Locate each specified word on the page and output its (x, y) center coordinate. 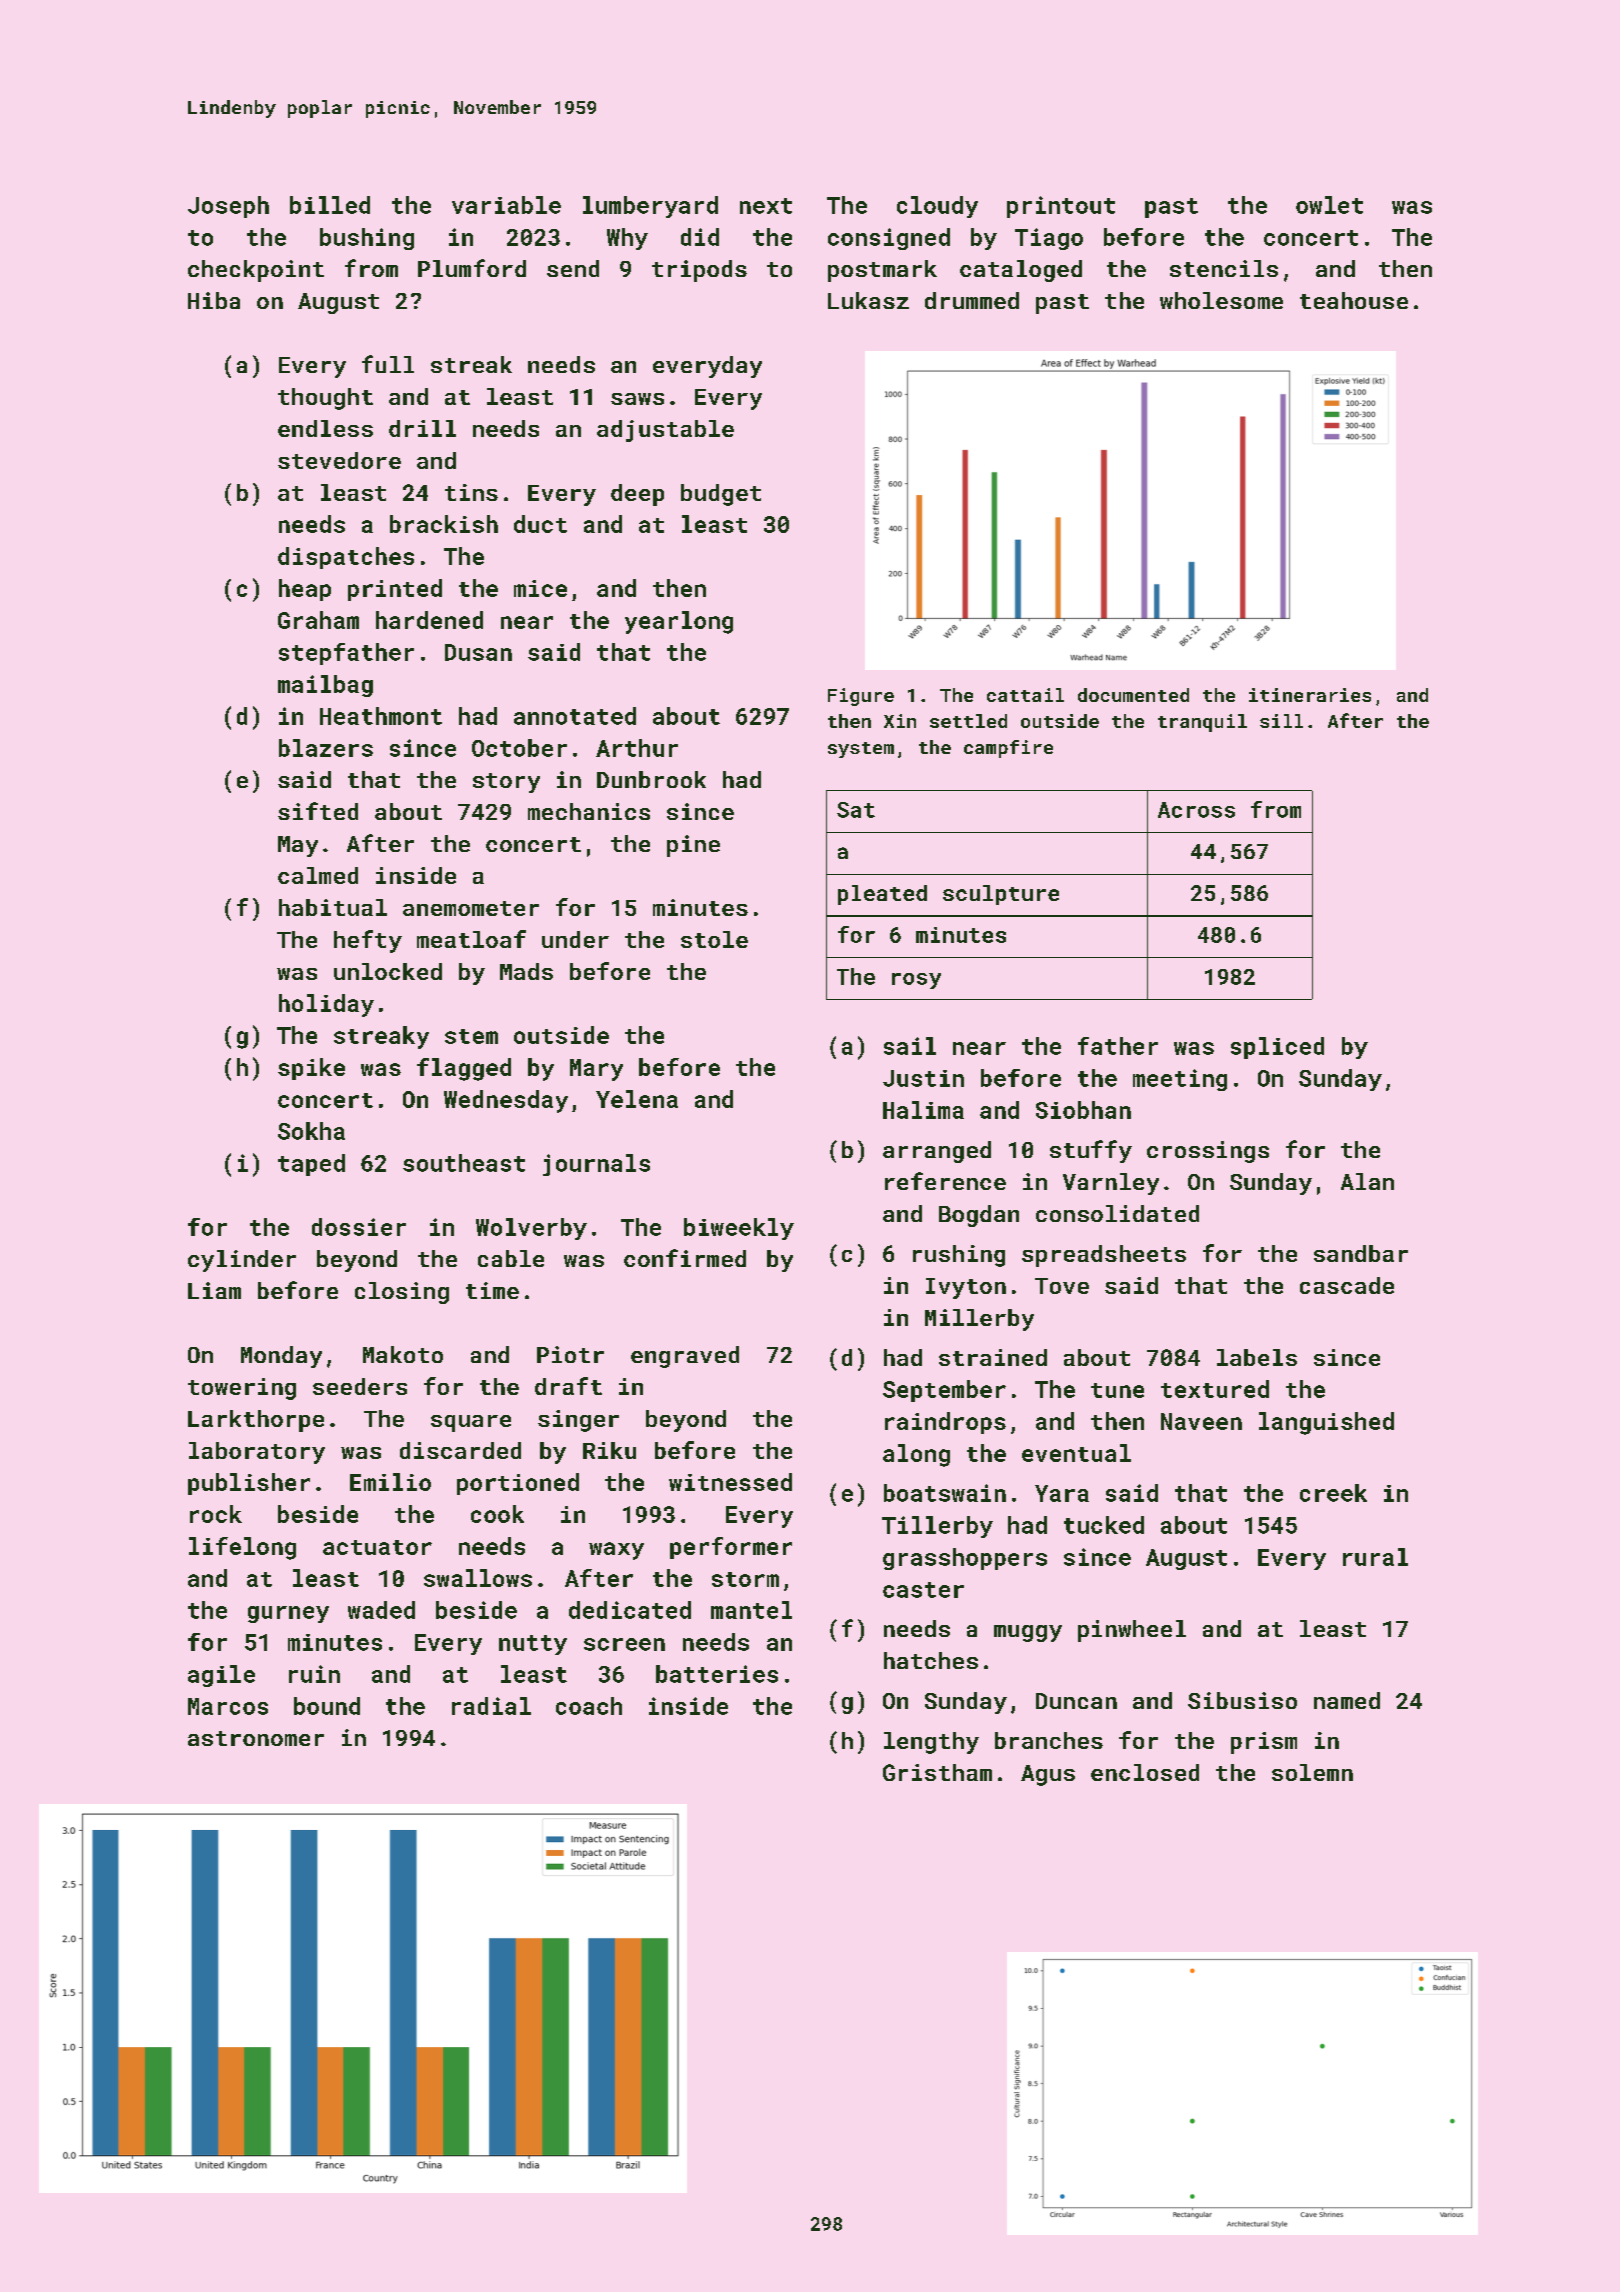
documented (1133, 695)
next (766, 206)
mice (540, 588)
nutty (533, 1645)
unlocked (388, 971)
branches (1049, 1740)
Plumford (472, 268)
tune (1117, 1390)
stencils (1224, 268)
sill (1281, 721)
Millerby (979, 1320)
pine (693, 846)
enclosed (1145, 1772)
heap (305, 590)
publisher (249, 1484)
